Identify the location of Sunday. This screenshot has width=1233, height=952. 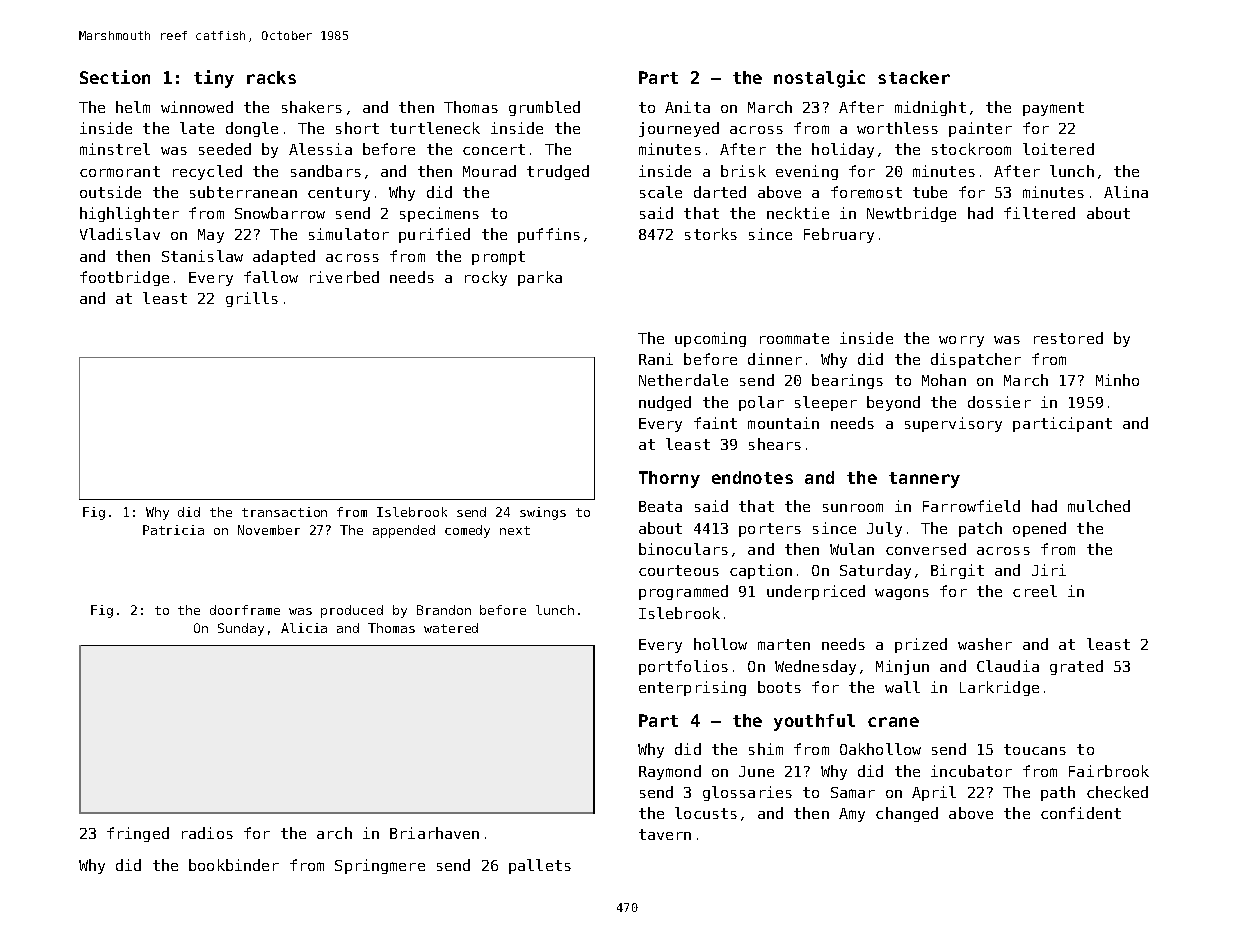
(241, 629).
